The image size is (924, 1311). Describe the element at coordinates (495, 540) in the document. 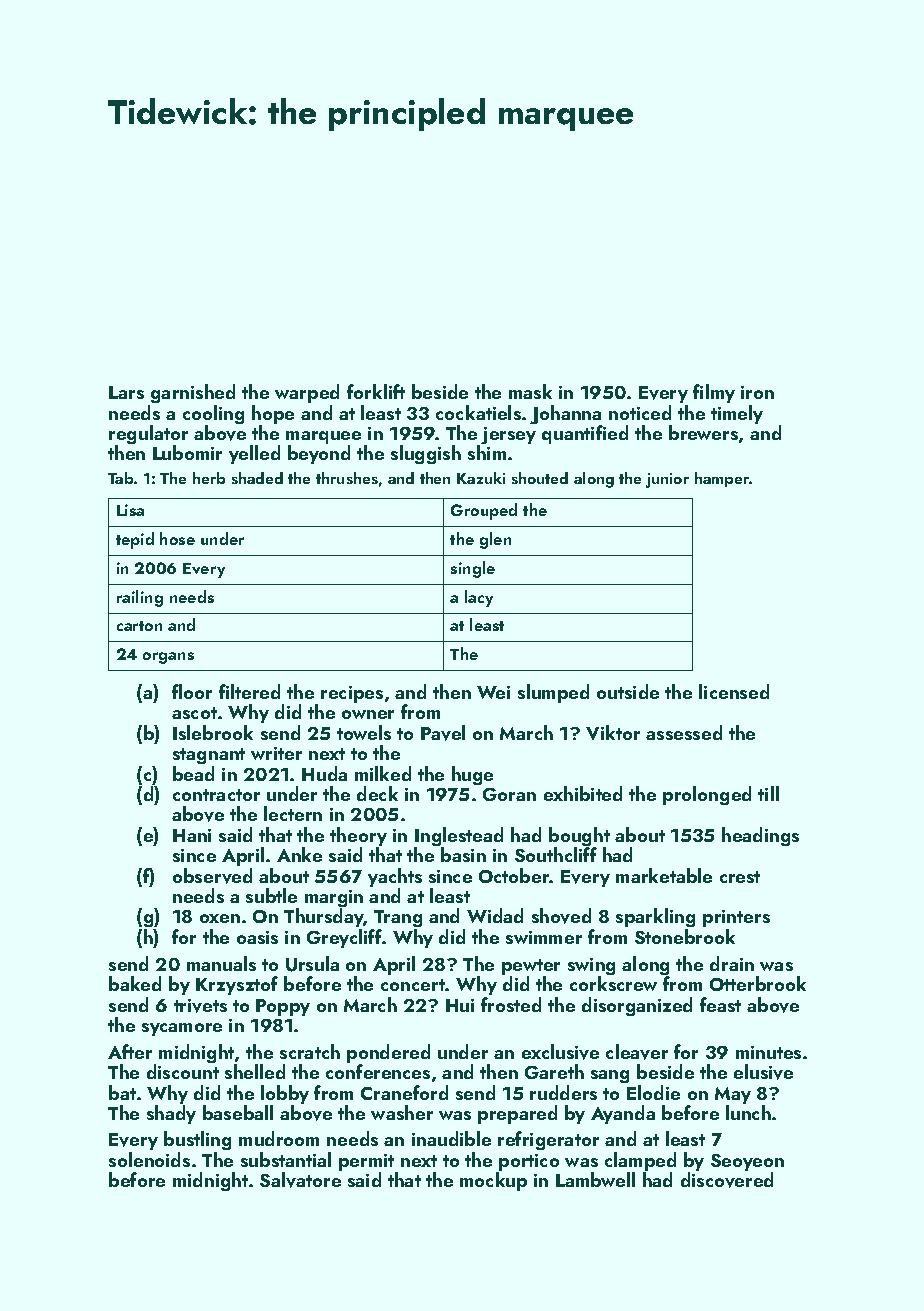

I see `glen` at that location.
